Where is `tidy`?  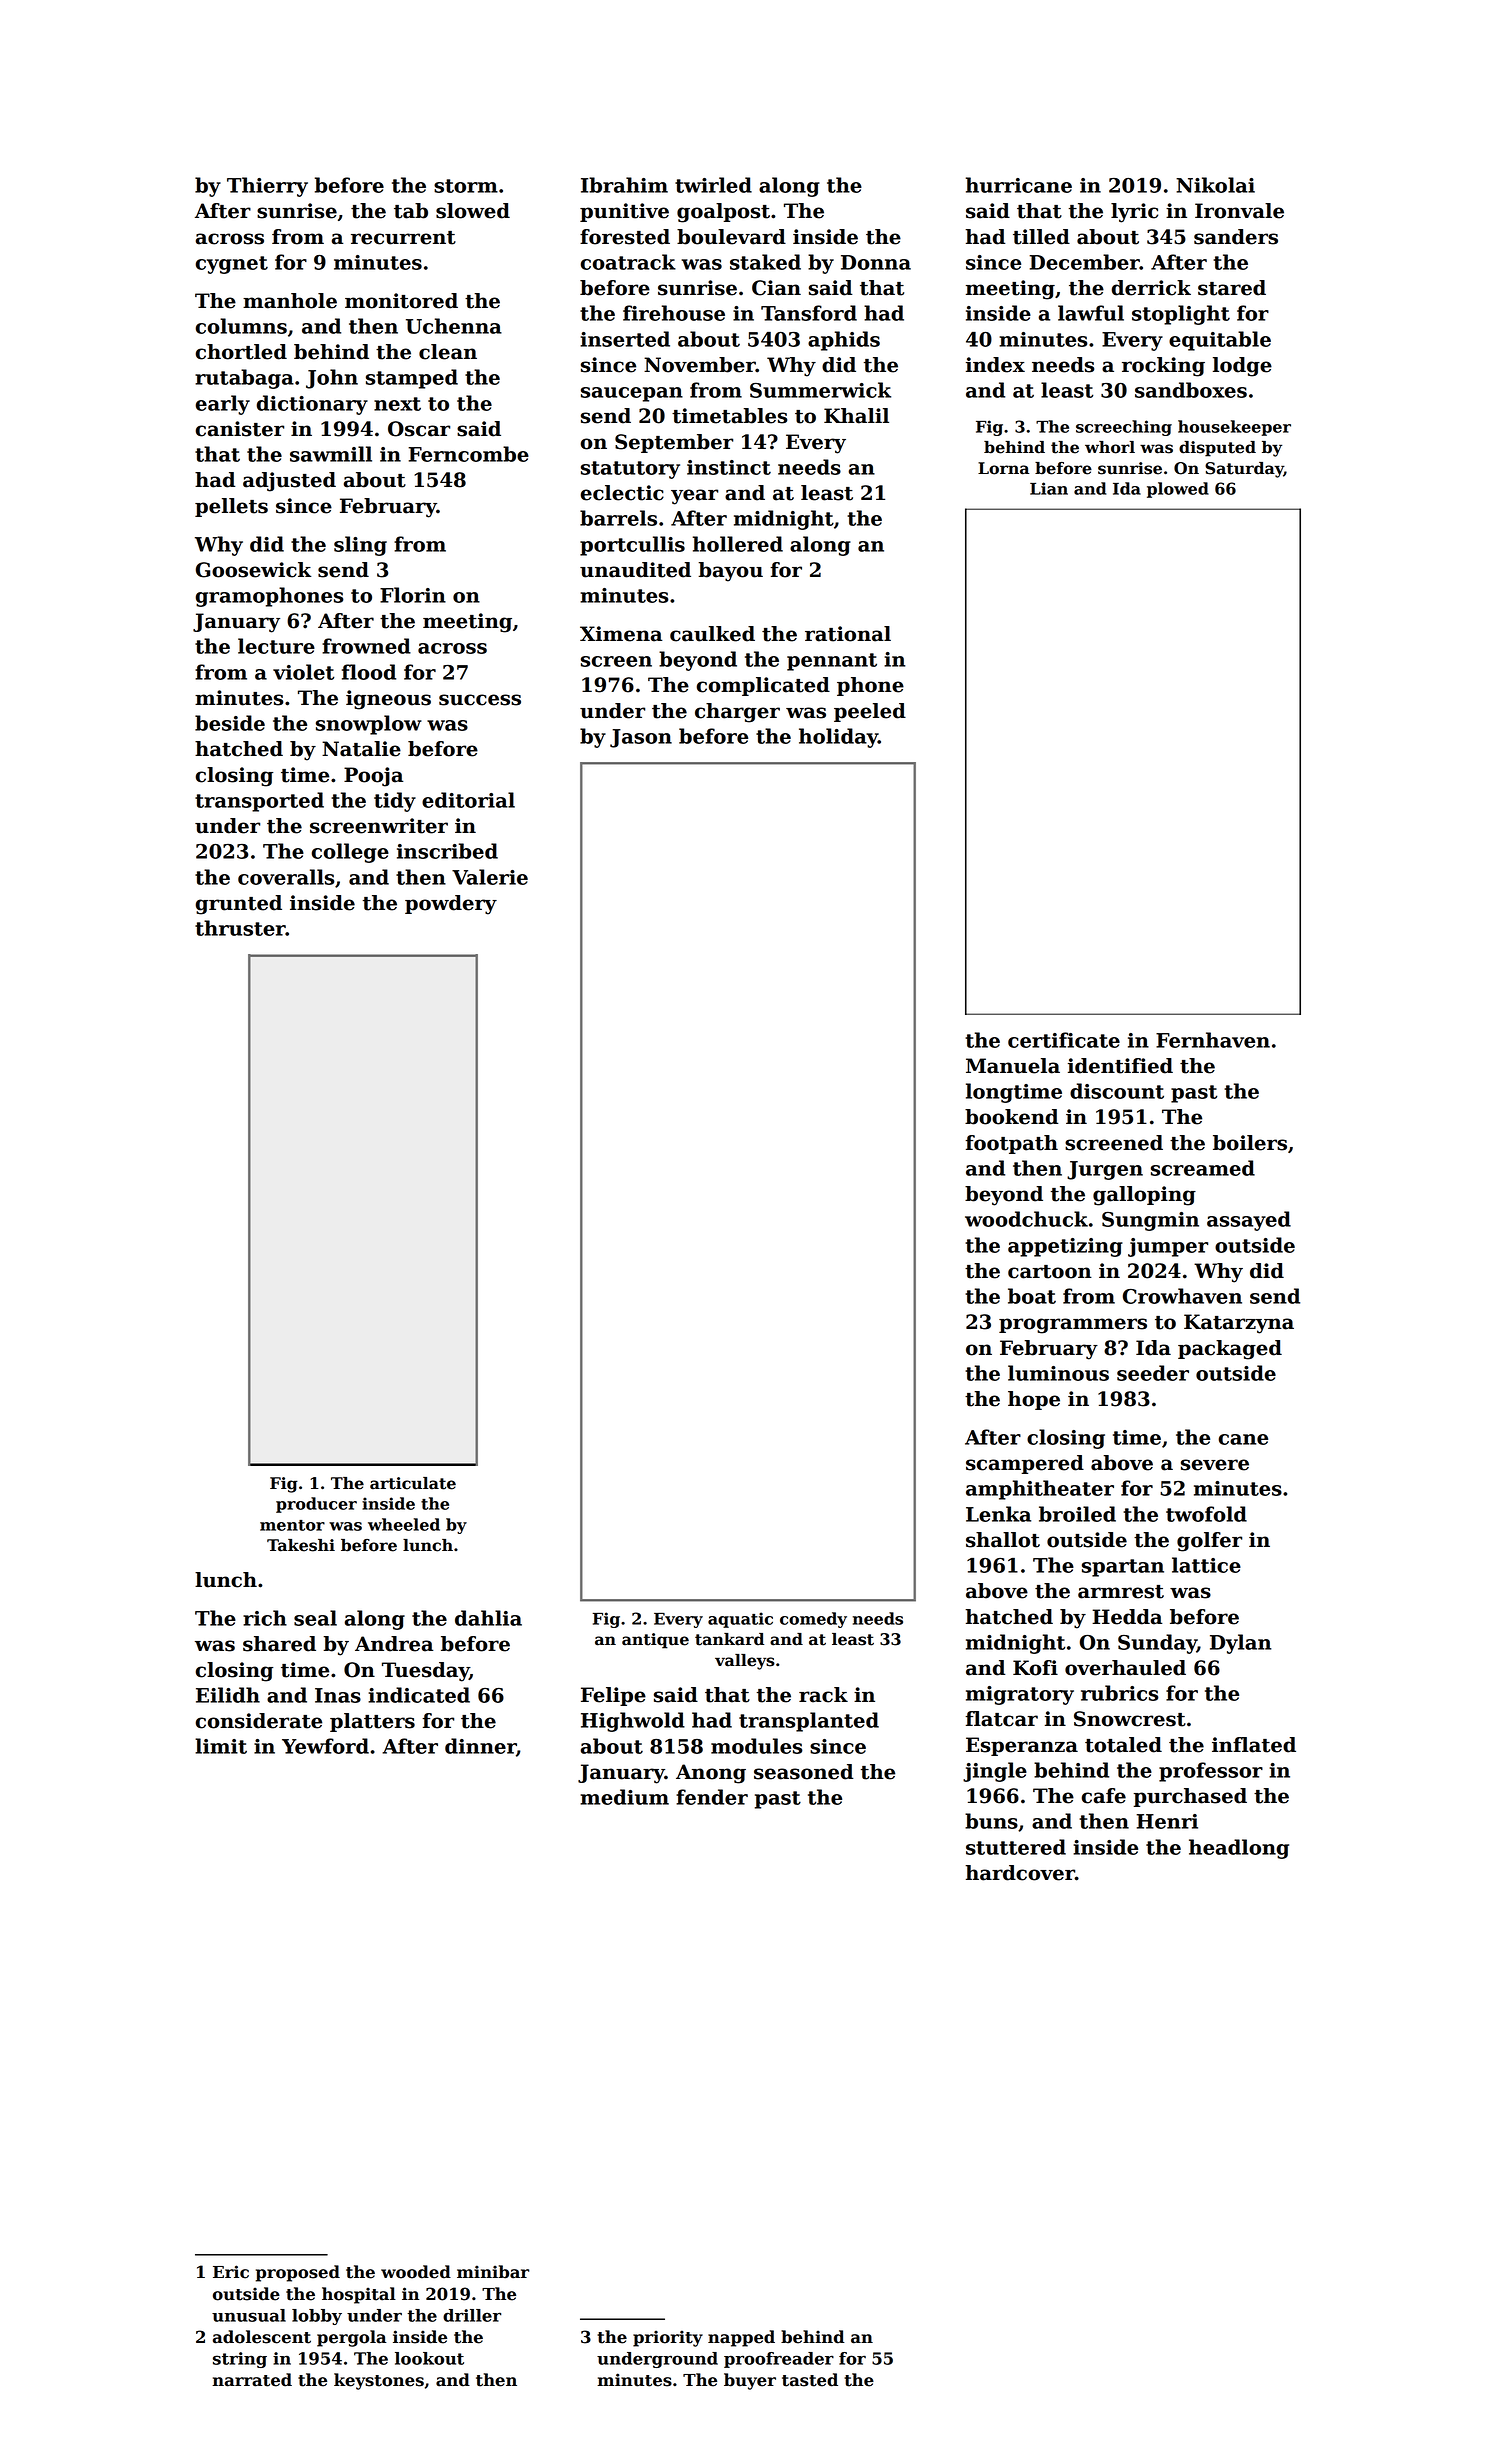
tidy is located at coordinates (395, 802).
